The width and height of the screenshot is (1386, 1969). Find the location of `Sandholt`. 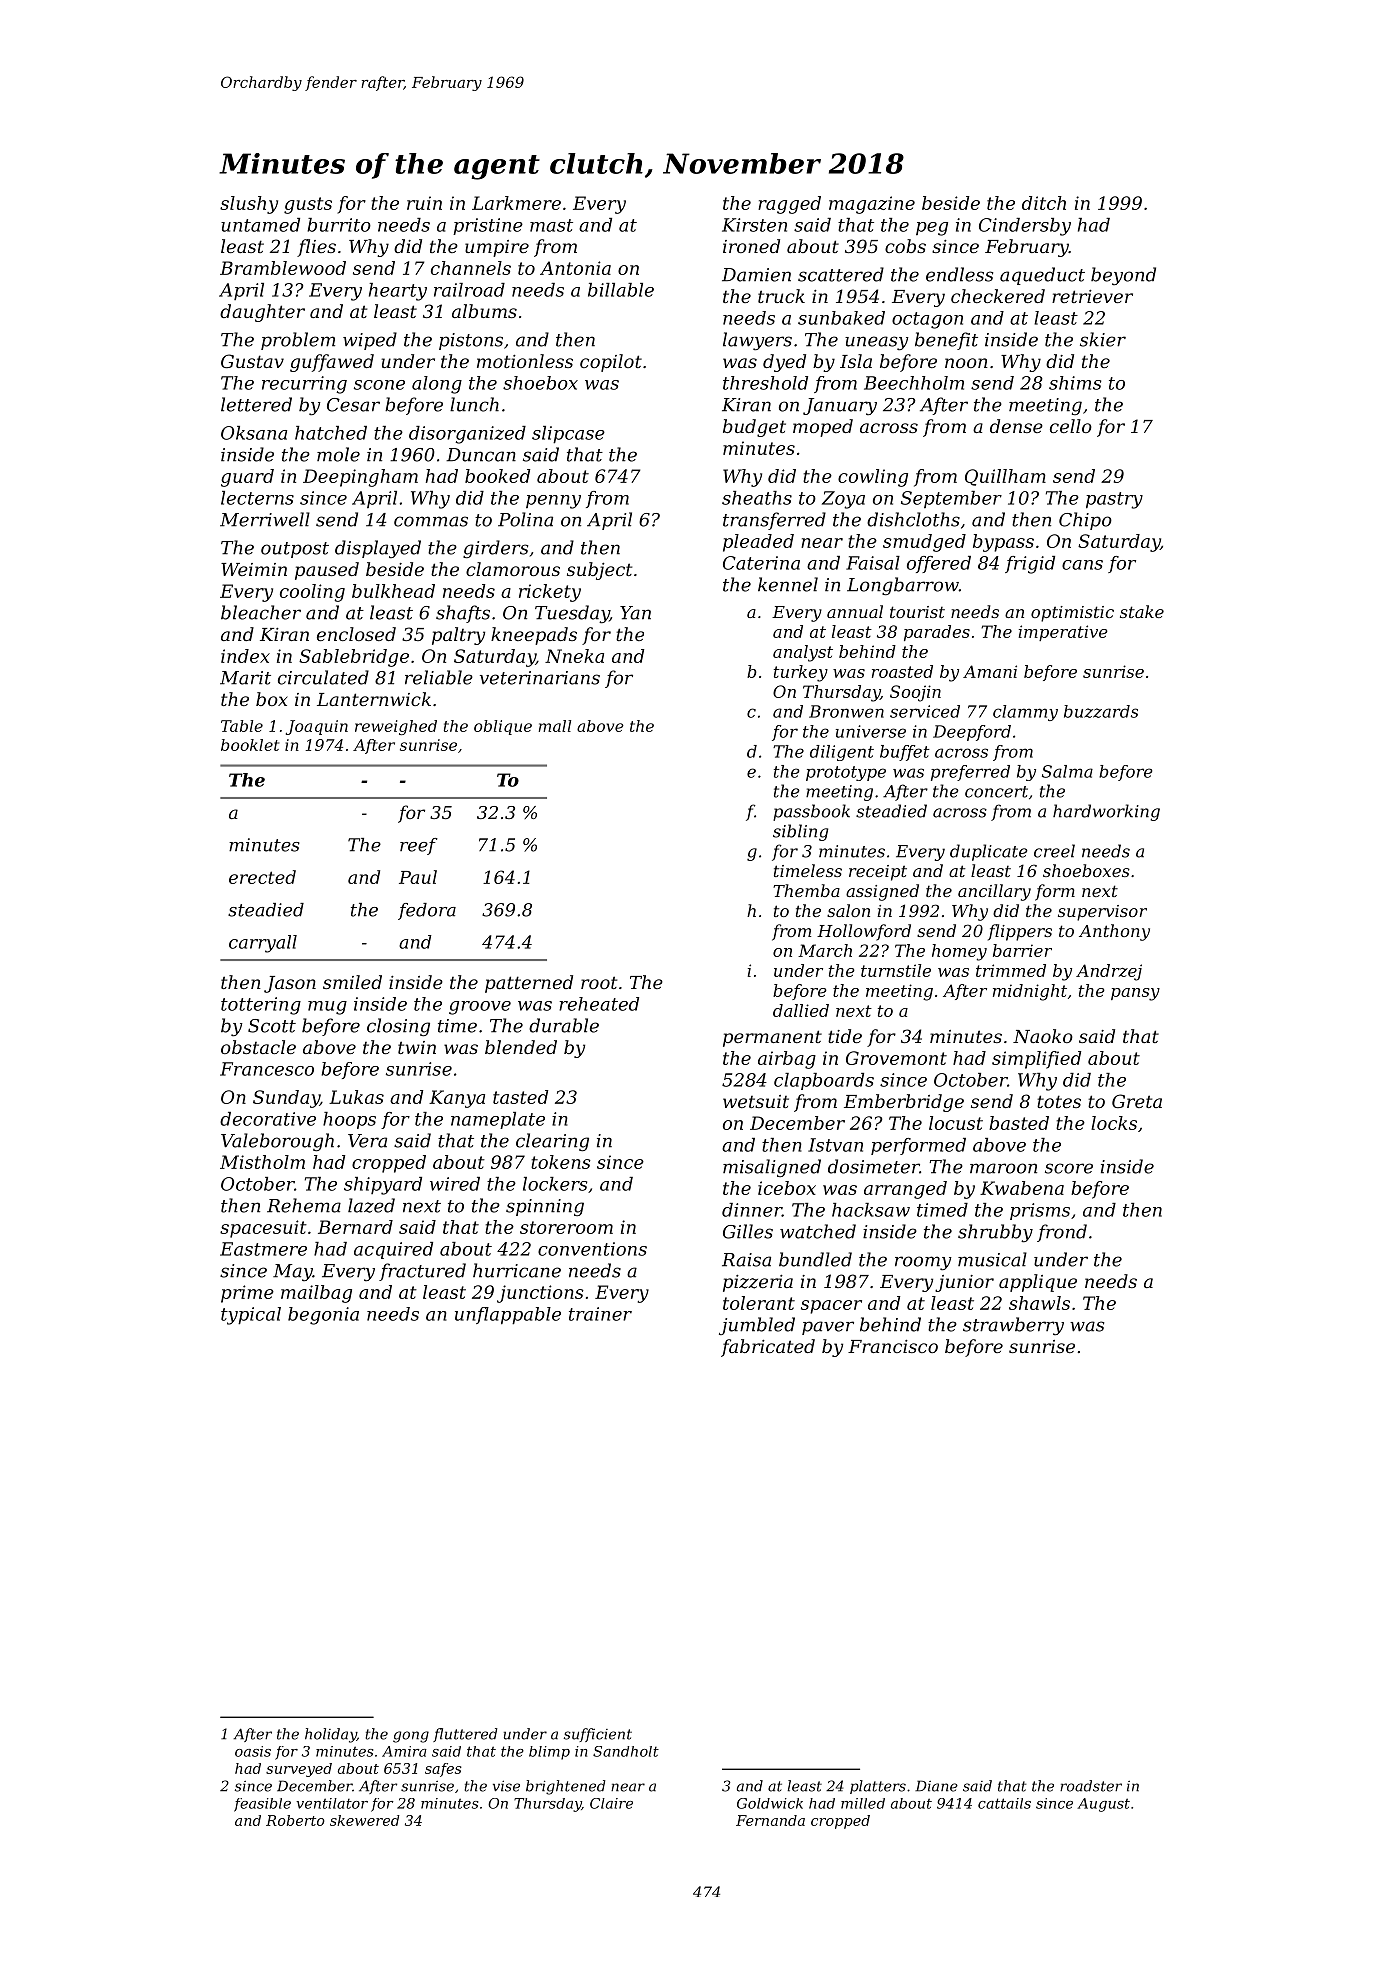

Sandholt is located at coordinates (626, 1751).
